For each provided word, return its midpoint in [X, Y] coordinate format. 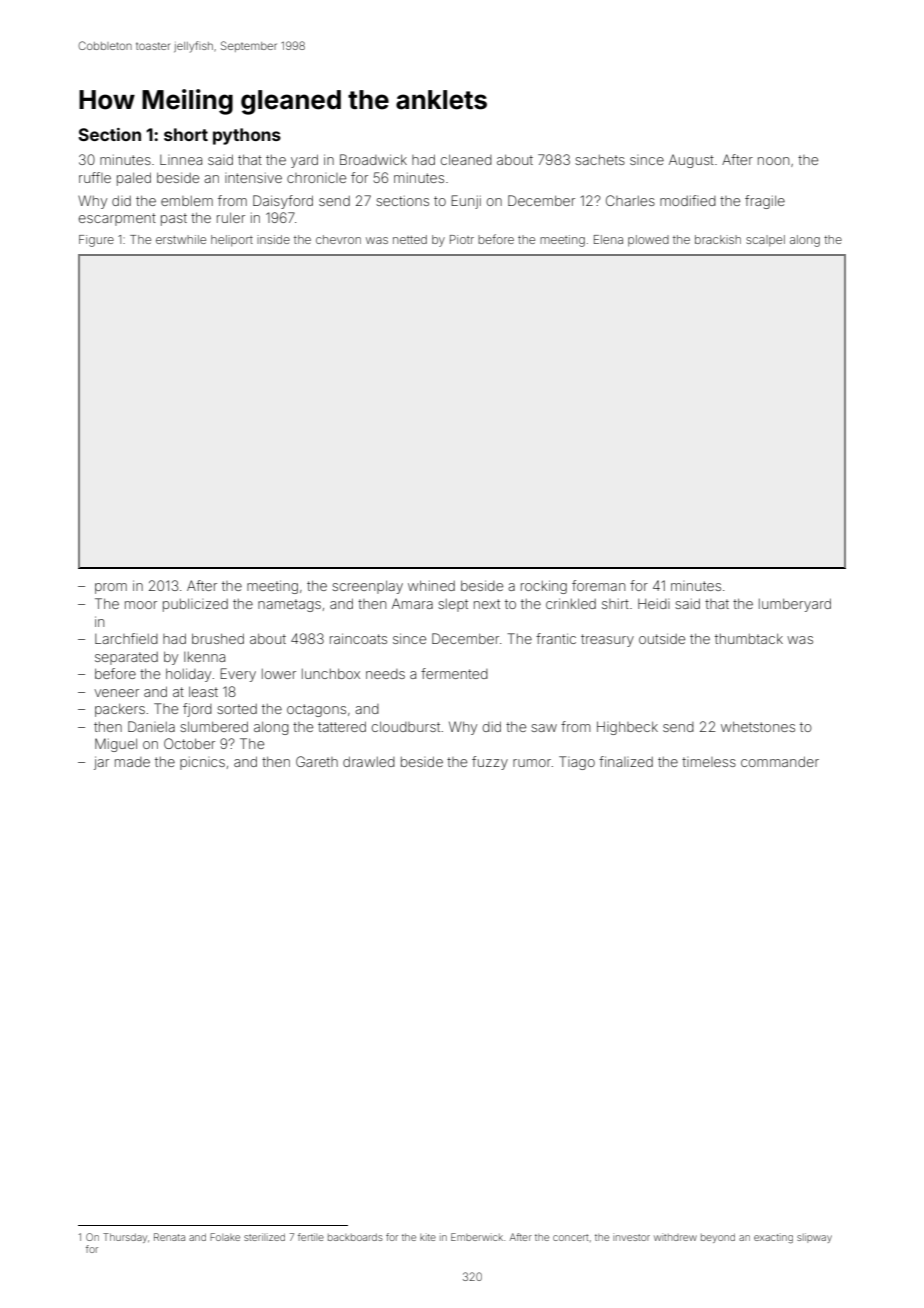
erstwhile [181, 239]
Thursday [125, 1238]
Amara [412, 603]
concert [571, 1237]
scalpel [765, 241]
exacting [773, 1238]
